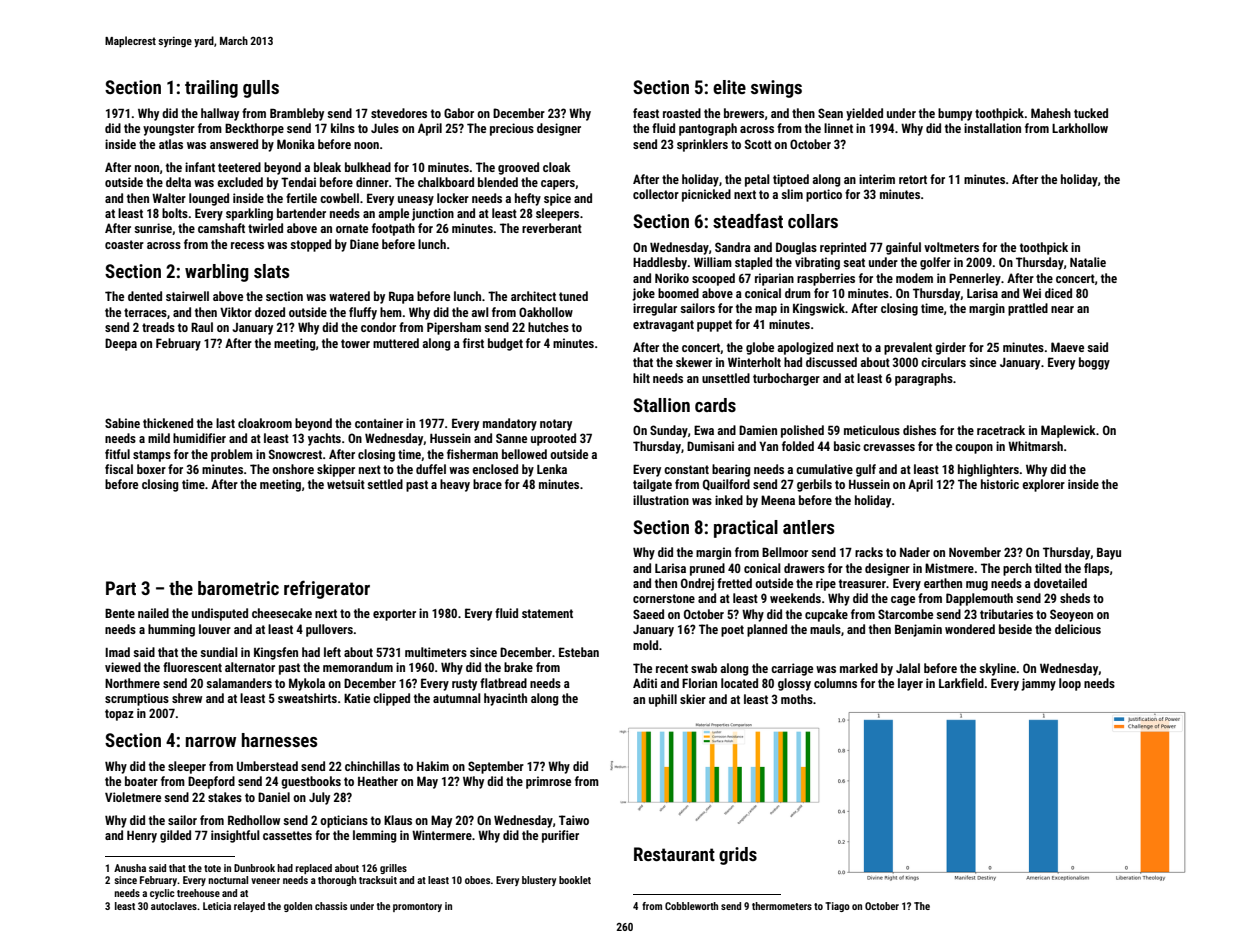  I want to click on drum, so click(798, 293).
